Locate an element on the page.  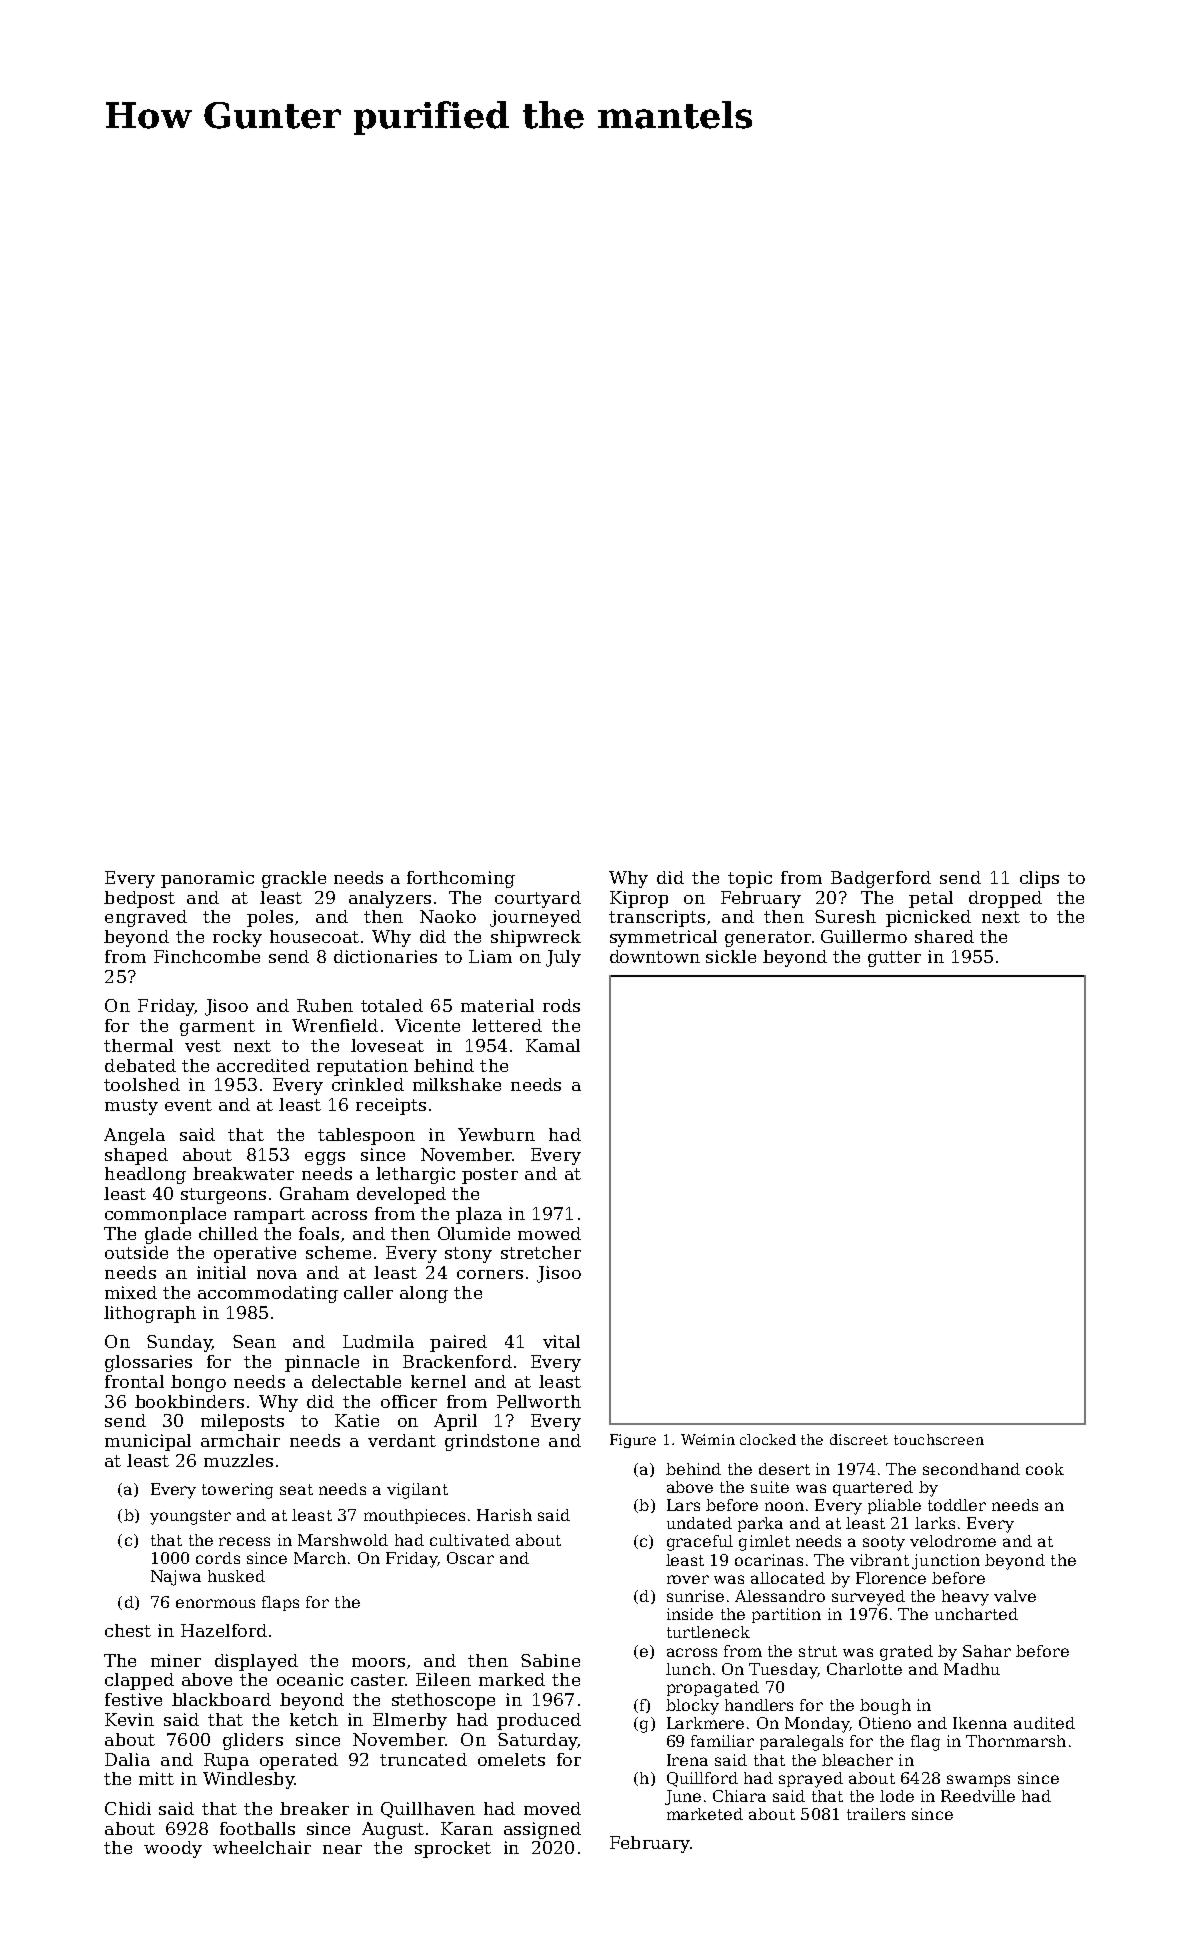
toddler is located at coordinates (957, 1505).
